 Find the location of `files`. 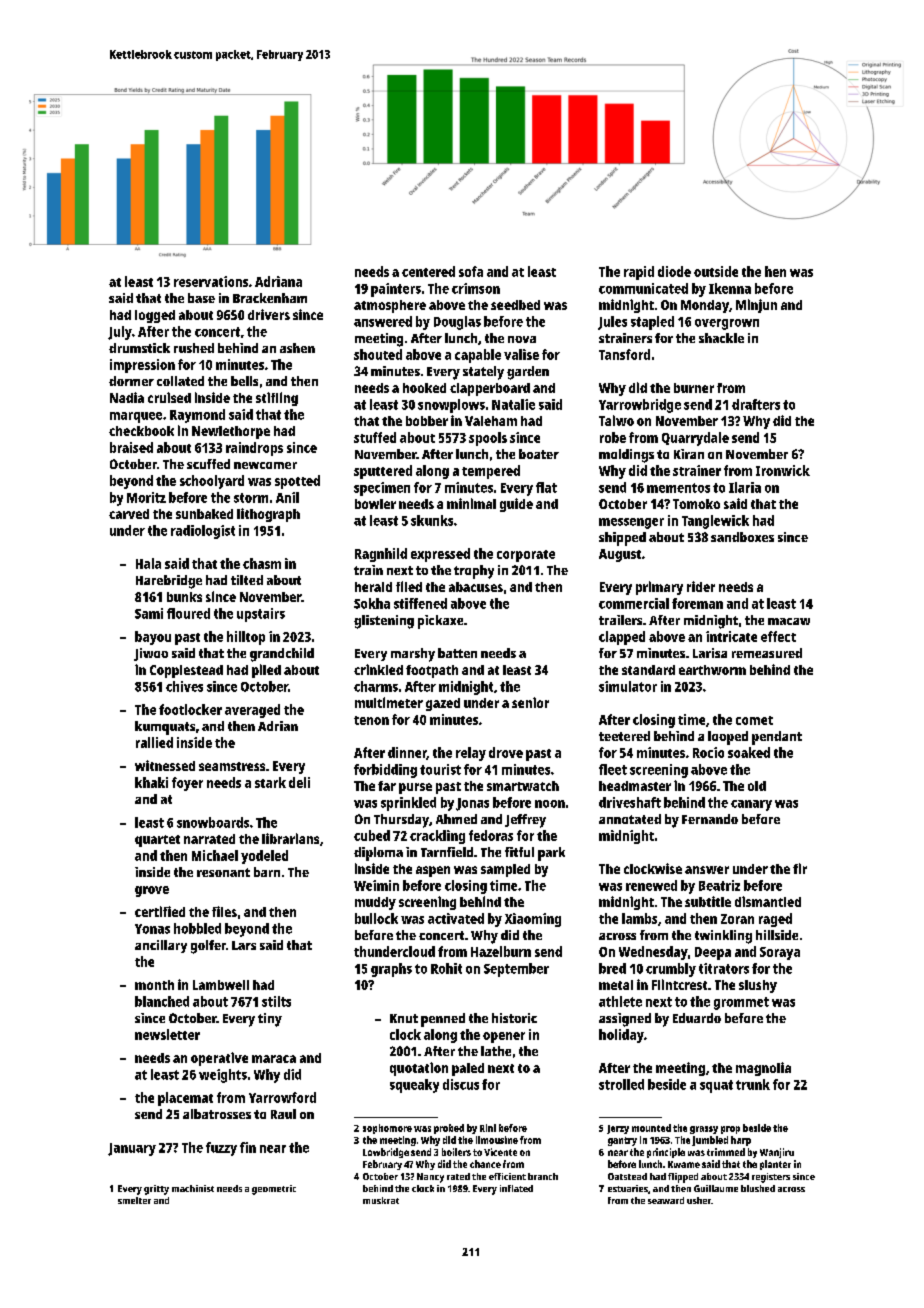

files is located at coordinates (224, 911).
